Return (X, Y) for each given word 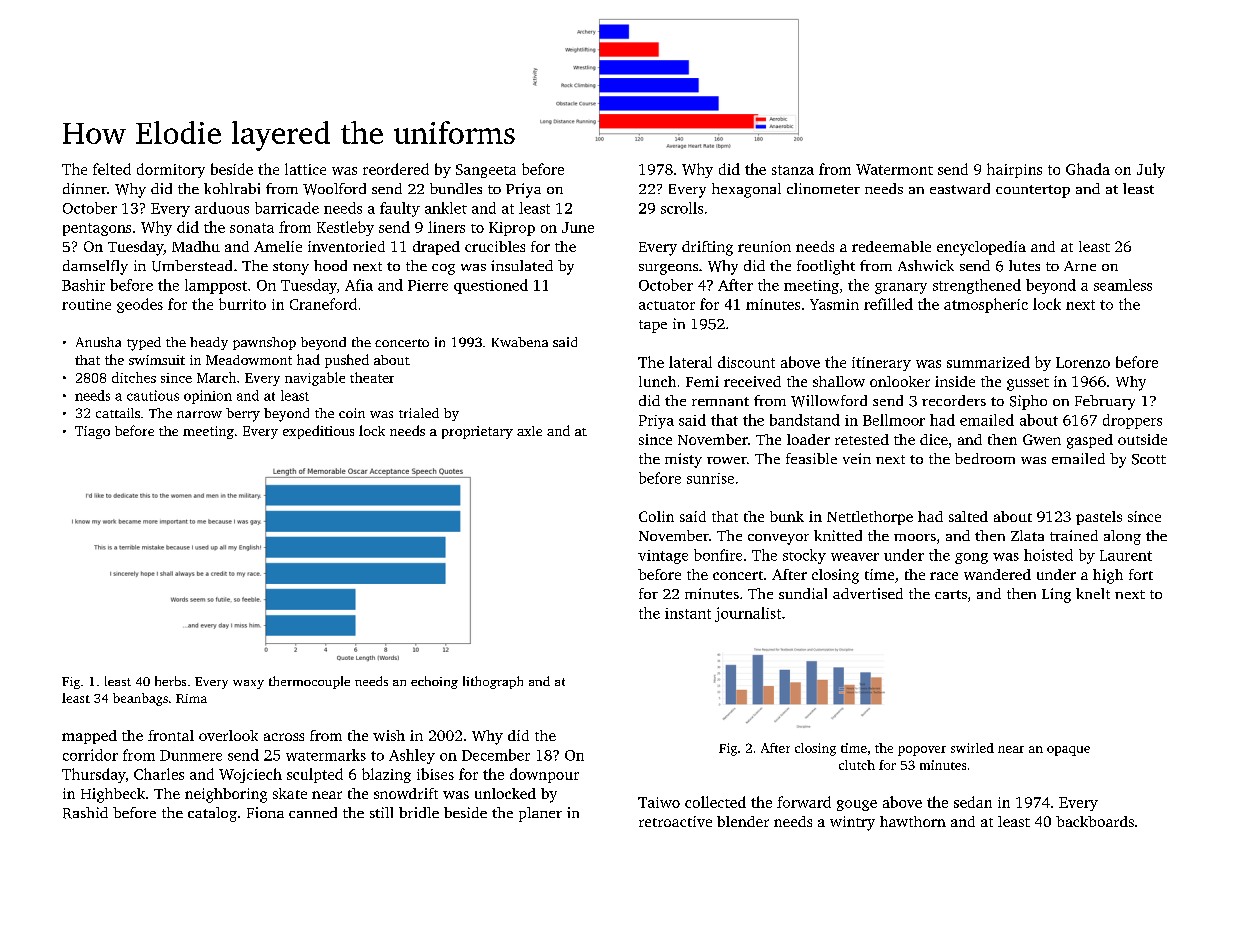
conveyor (778, 539)
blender (743, 821)
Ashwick (926, 265)
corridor (90, 755)
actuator (667, 305)
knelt (1093, 593)
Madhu (196, 246)
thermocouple (309, 682)
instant (688, 613)
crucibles (495, 246)
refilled (888, 304)
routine (86, 304)
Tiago (92, 432)
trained (1074, 535)
